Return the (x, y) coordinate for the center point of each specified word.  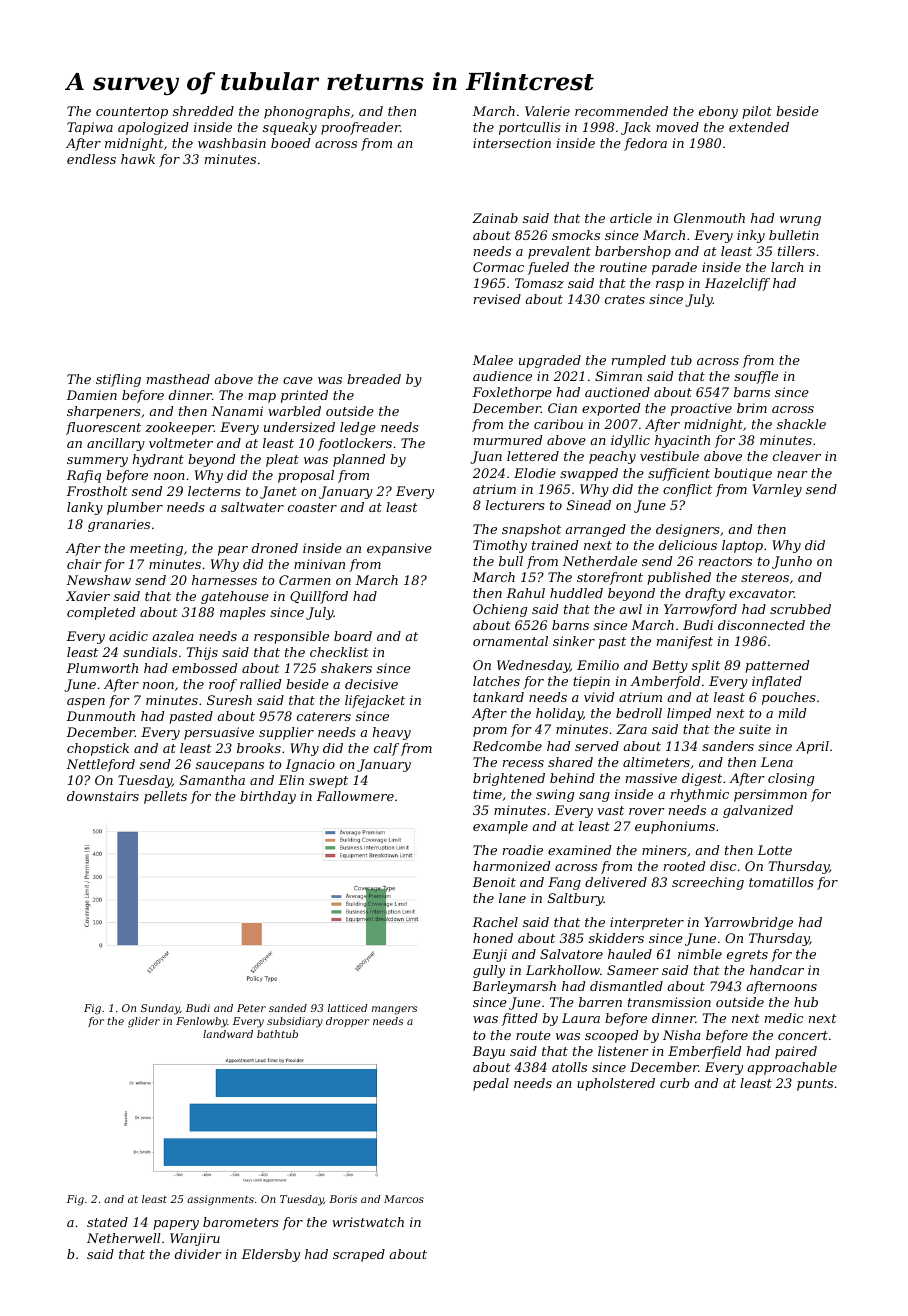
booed (290, 143)
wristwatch (368, 1222)
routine (623, 267)
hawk (138, 159)
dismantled (626, 986)
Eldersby (270, 1255)
